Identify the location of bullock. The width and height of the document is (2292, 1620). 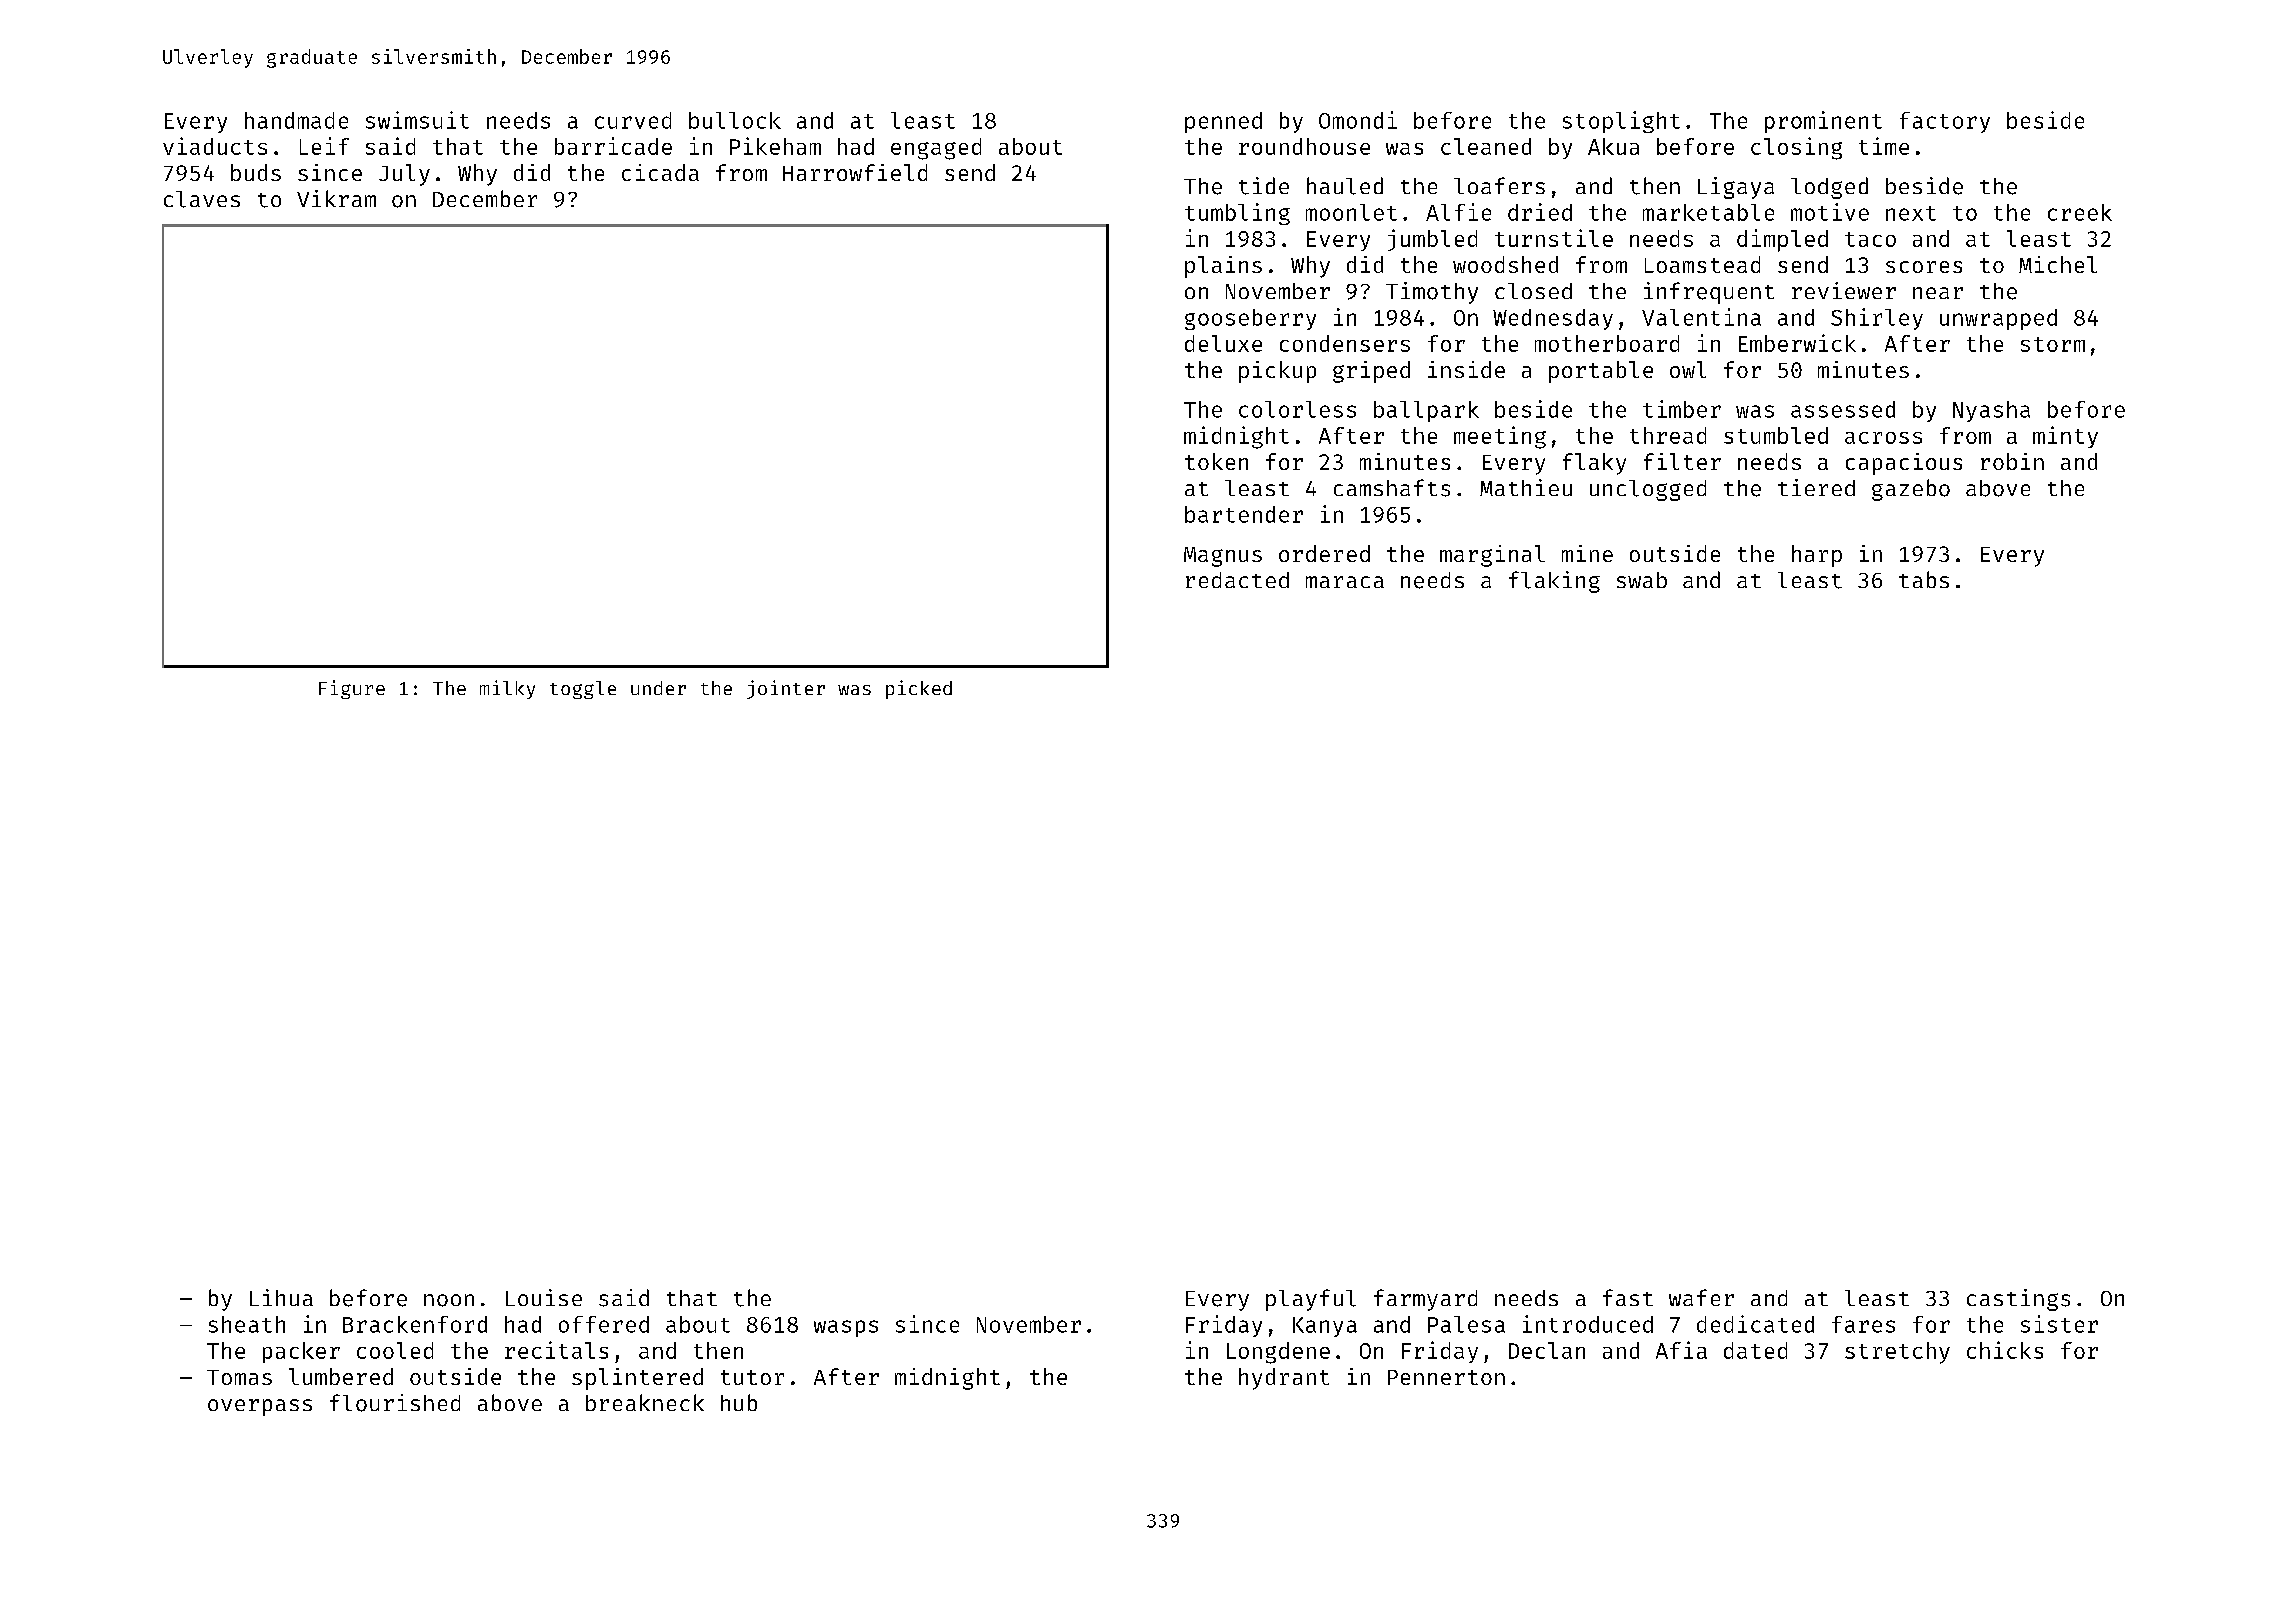
(735, 120).
